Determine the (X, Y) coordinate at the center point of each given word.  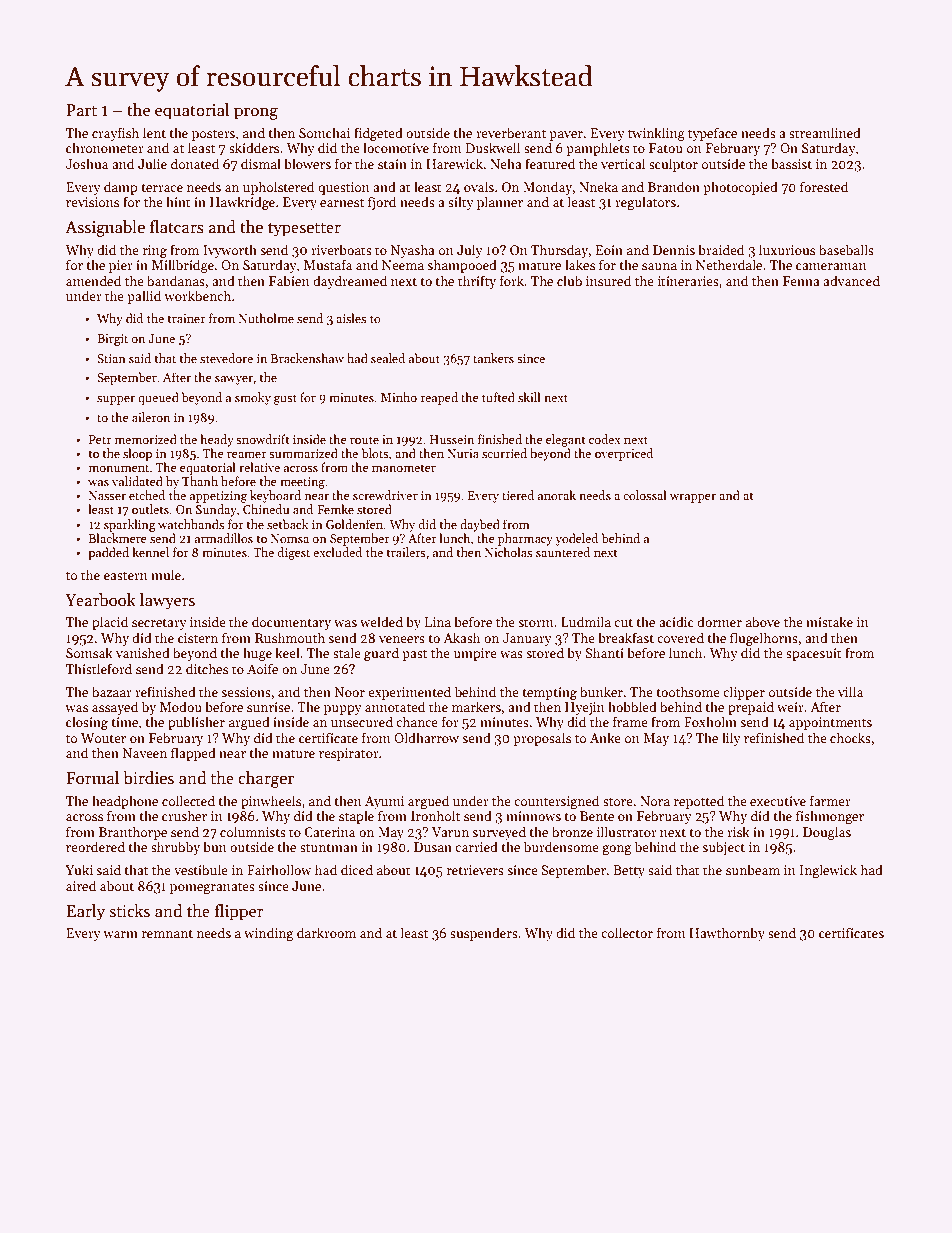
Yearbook (100, 600)
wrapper (693, 498)
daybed (480, 525)
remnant (167, 933)
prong (256, 114)
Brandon (674, 186)
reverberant (511, 132)
